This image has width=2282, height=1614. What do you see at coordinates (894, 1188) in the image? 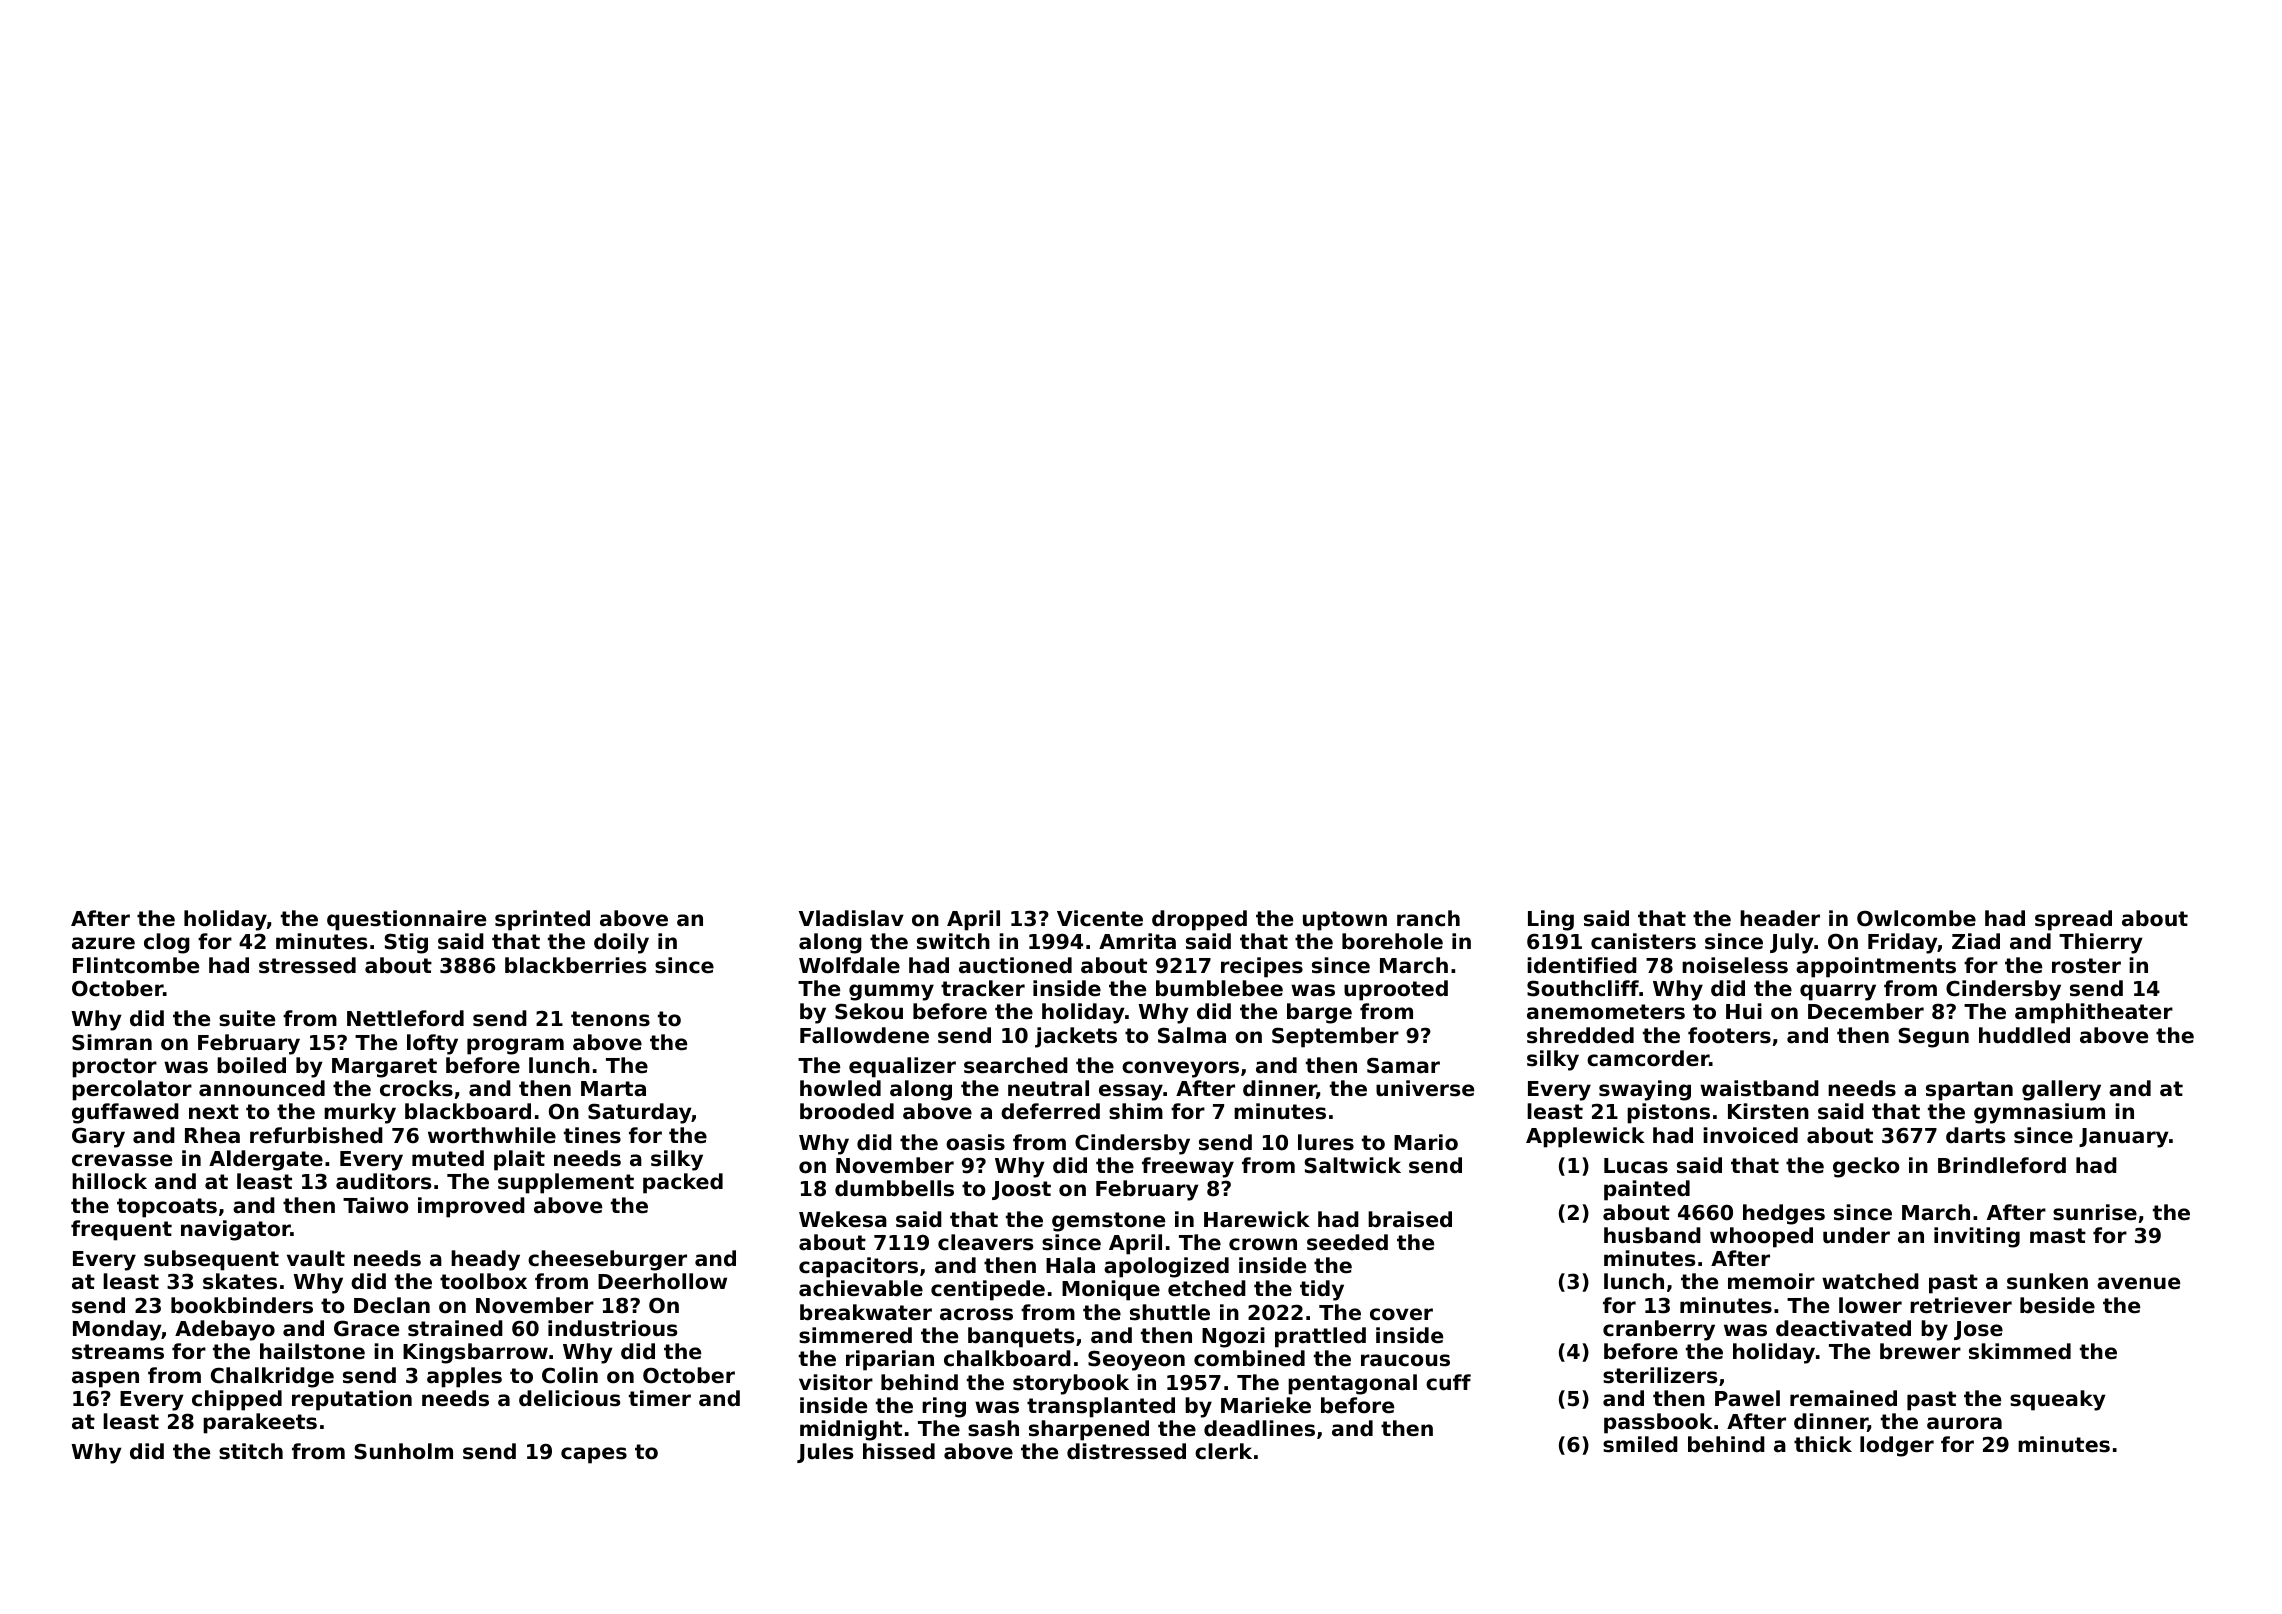
I see `dumbbells` at bounding box center [894, 1188].
